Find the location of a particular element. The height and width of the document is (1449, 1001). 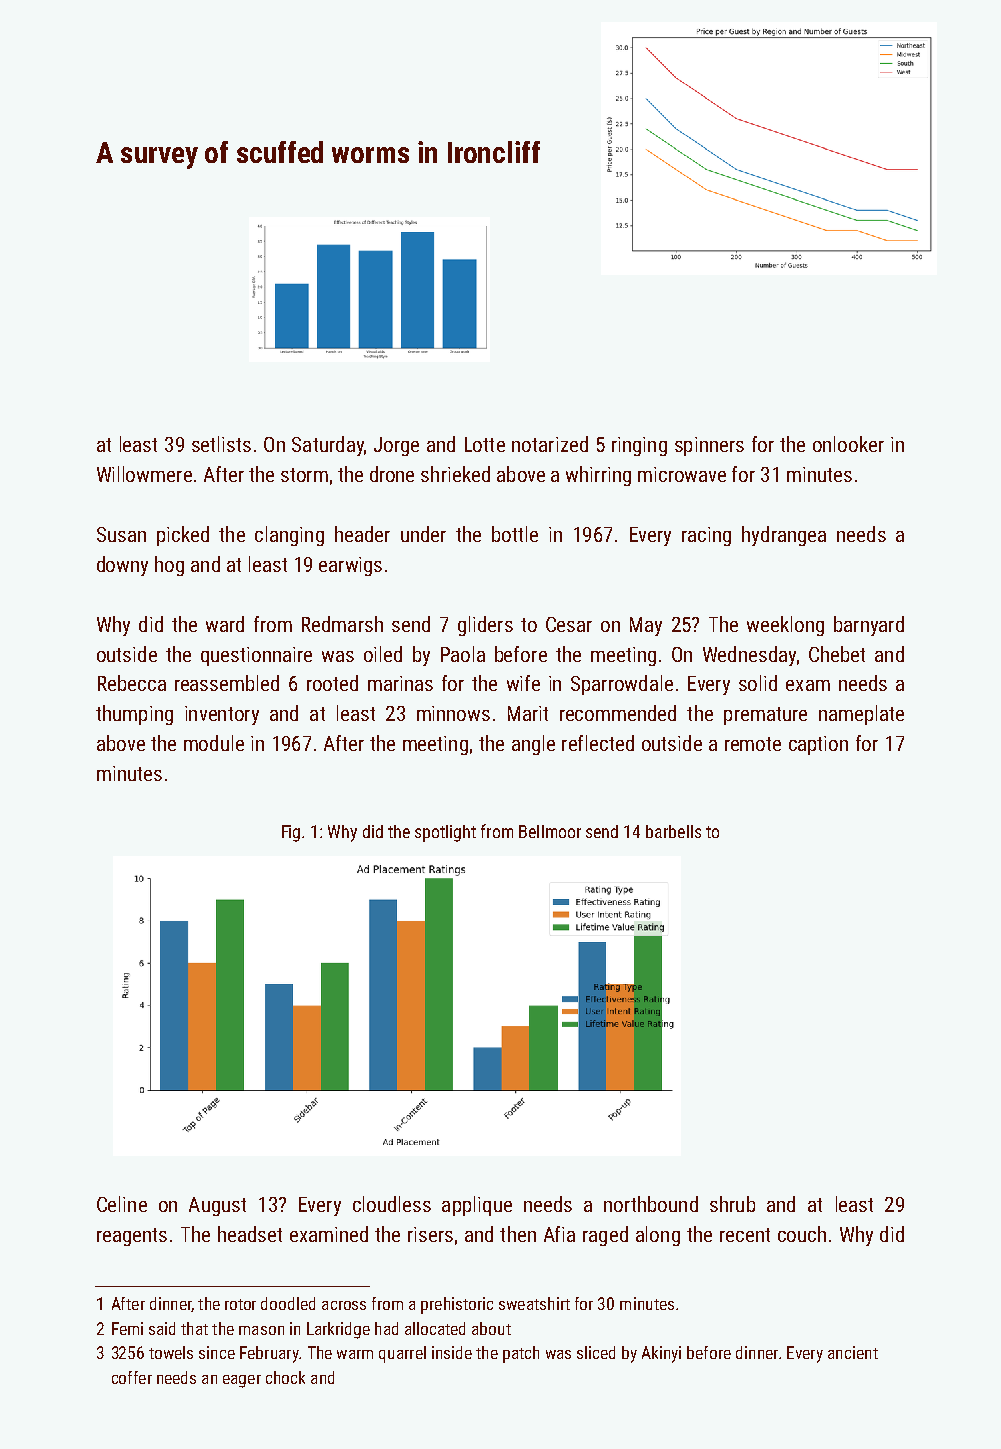

reagents is located at coordinates (132, 1237).
